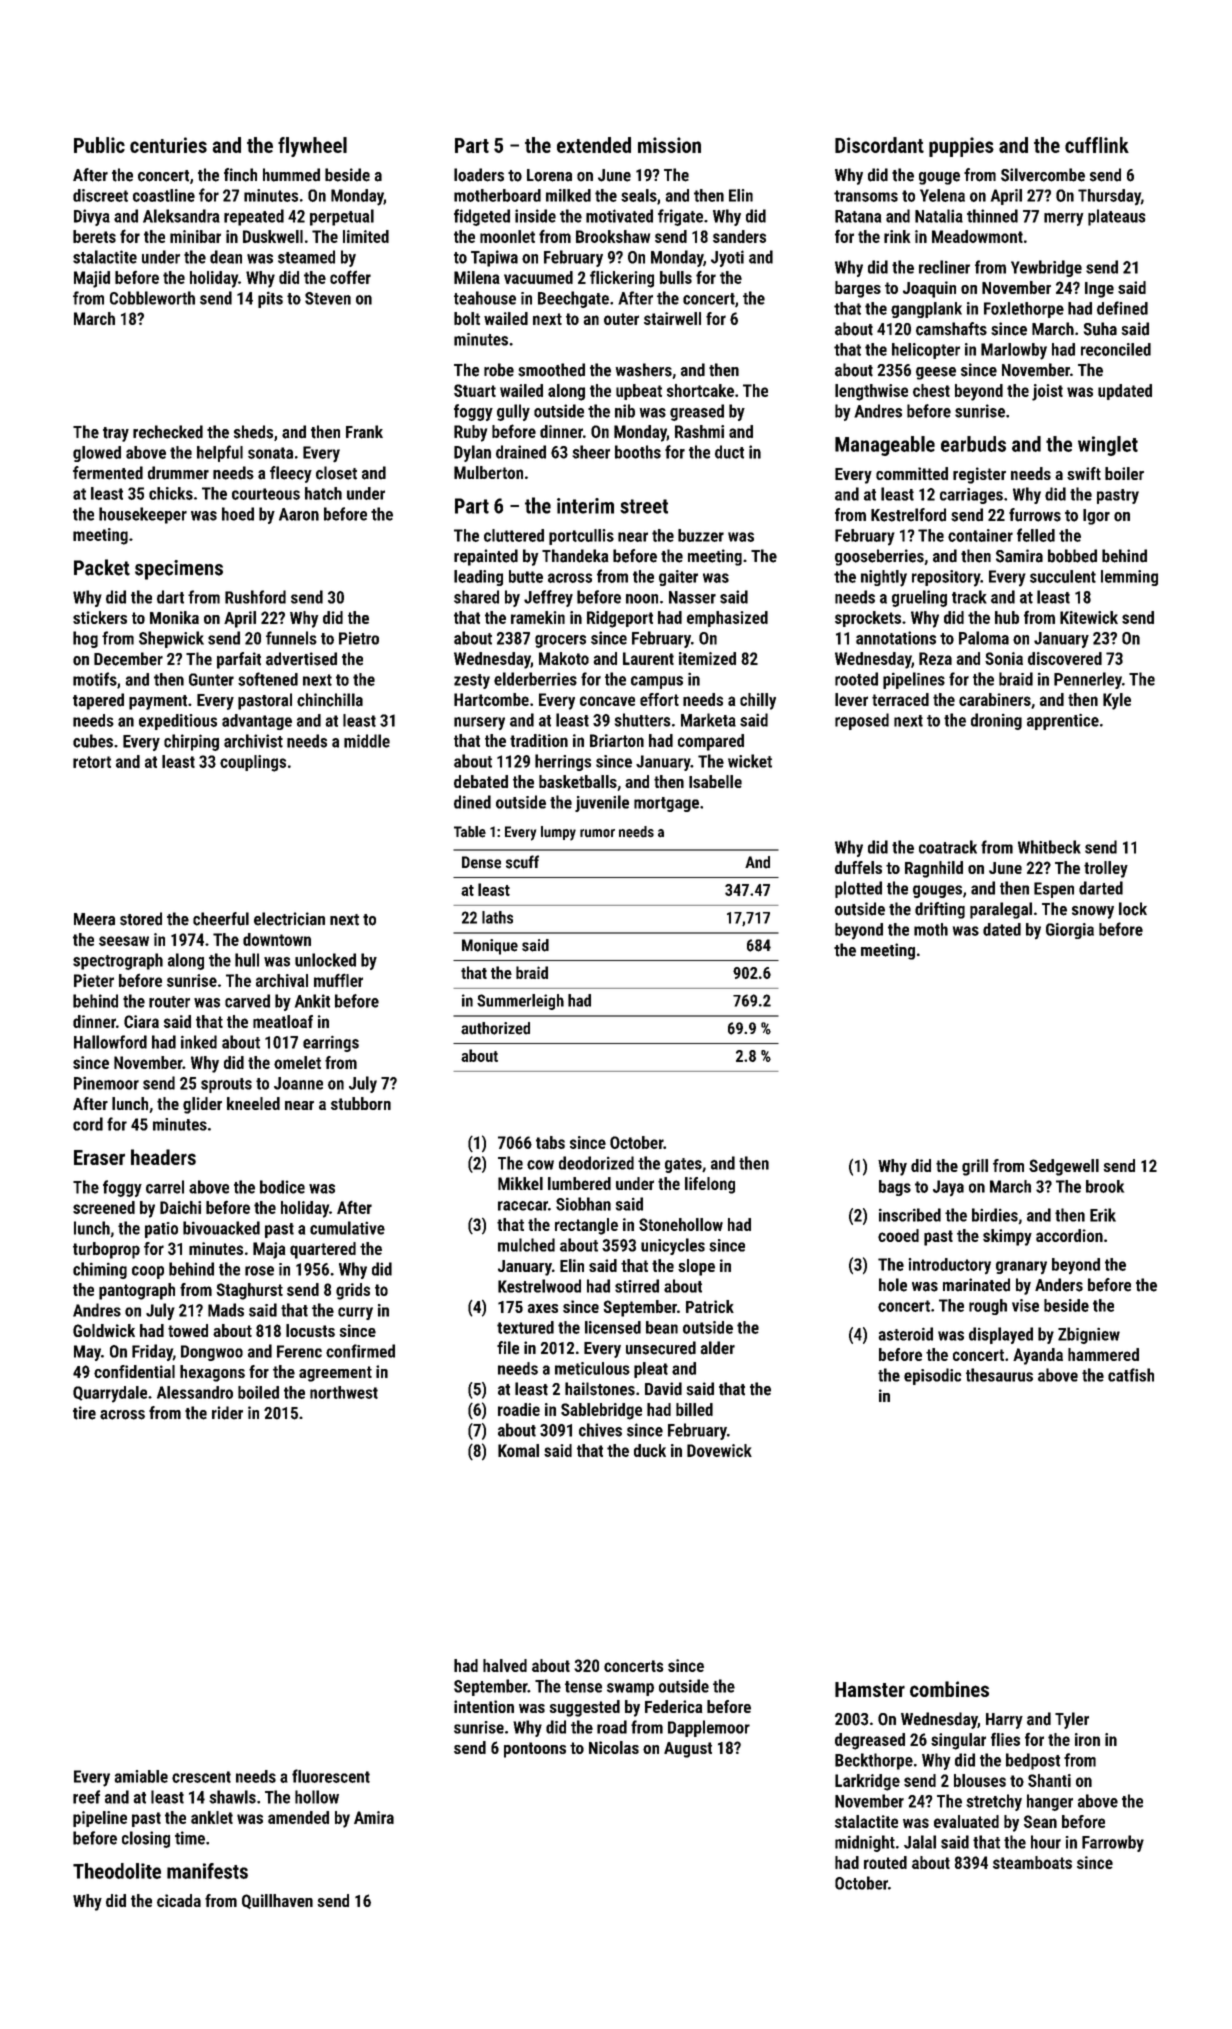 The width and height of the page is (1232, 2029). Describe the element at coordinates (312, 147) in the page. I see `flywheel` at that location.
